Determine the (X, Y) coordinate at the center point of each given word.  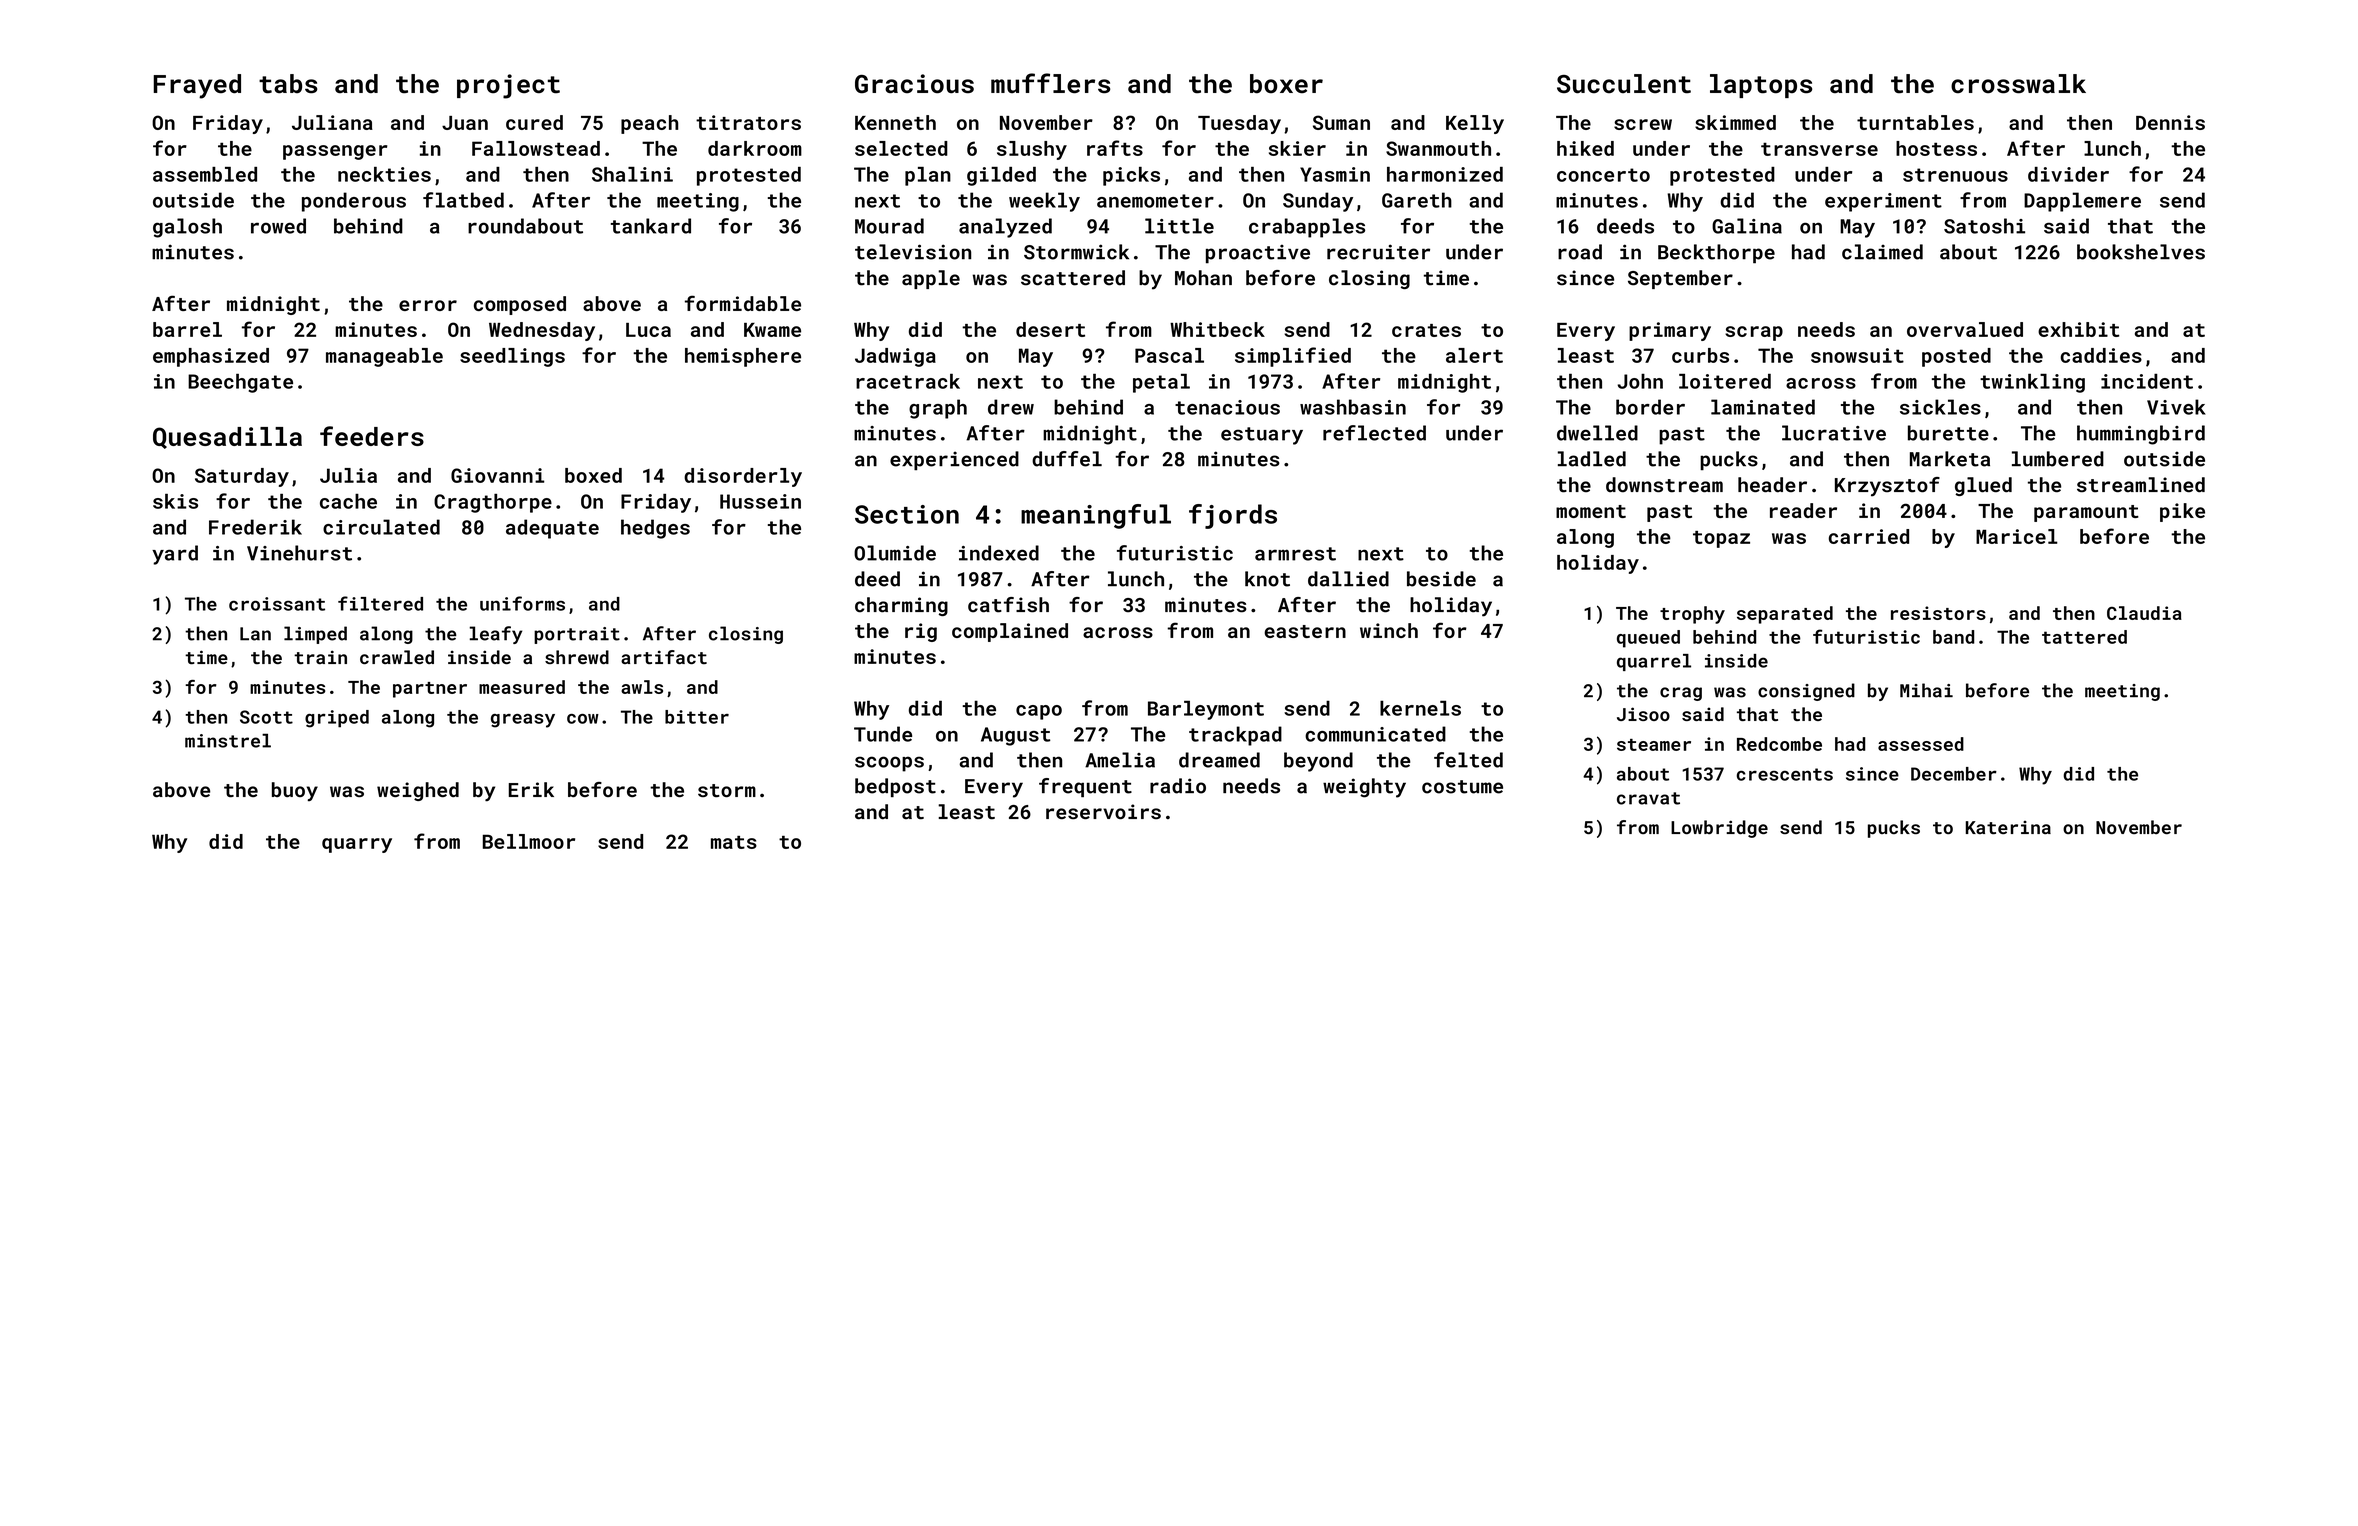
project (508, 86)
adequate (552, 529)
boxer (1286, 84)
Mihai (1926, 690)
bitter (697, 717)
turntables (1915, 122)
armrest (1295, 554)
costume (1462, 787)
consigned (1806, 692)
